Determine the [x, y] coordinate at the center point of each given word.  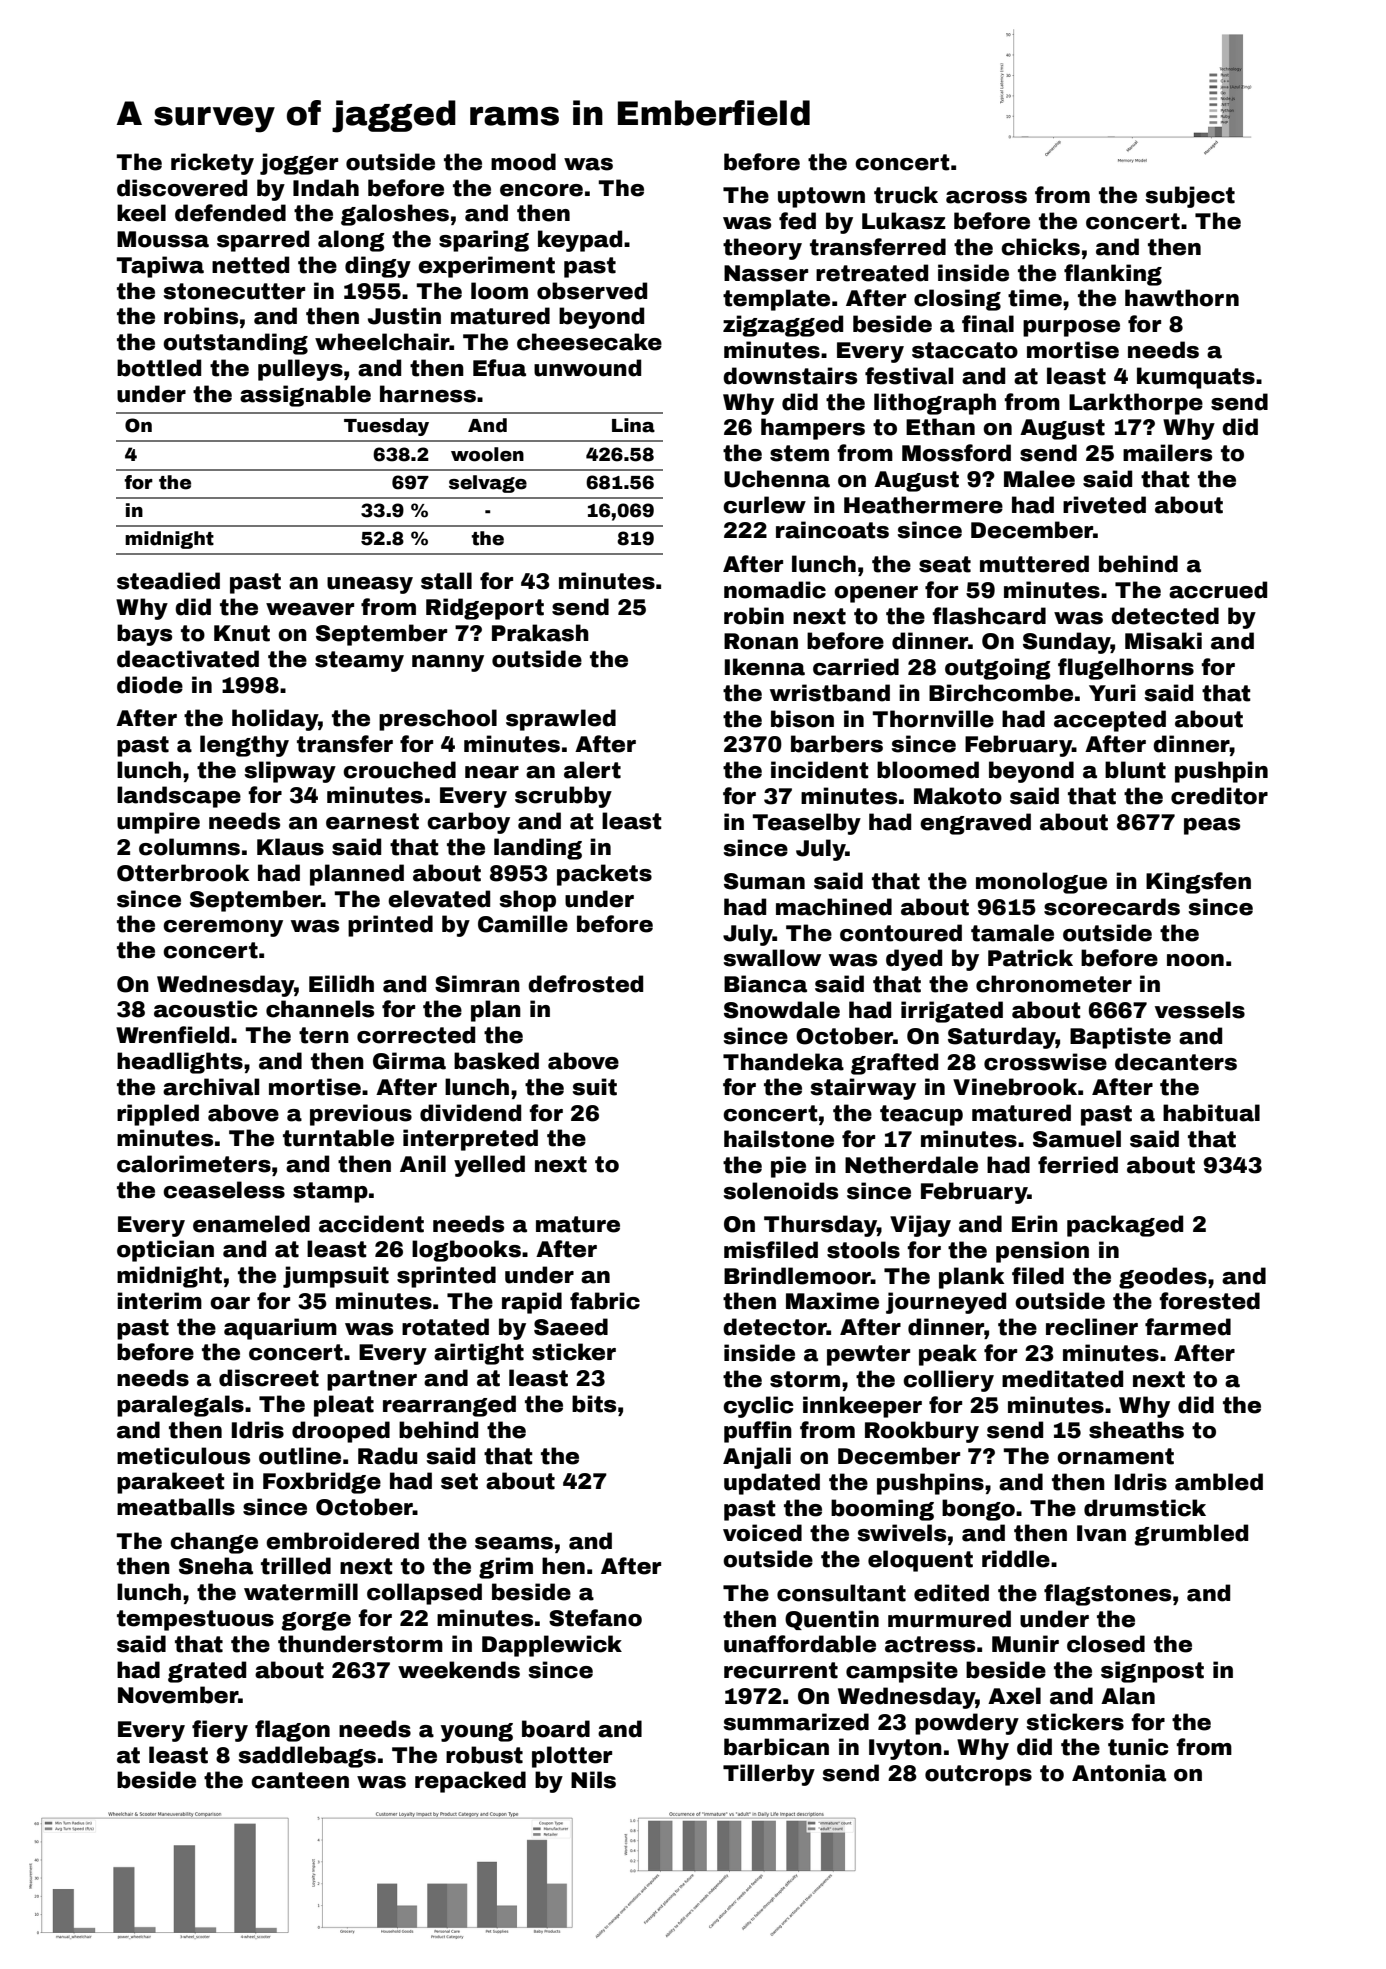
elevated [439, 899]
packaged [1125, 1226]
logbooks [466, 1251]
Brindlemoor [797, 1276]
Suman [764, 881]
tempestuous [195, 1620]
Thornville [933, 719]
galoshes [395, 215]
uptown [821, 197]
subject [1190, 197]
